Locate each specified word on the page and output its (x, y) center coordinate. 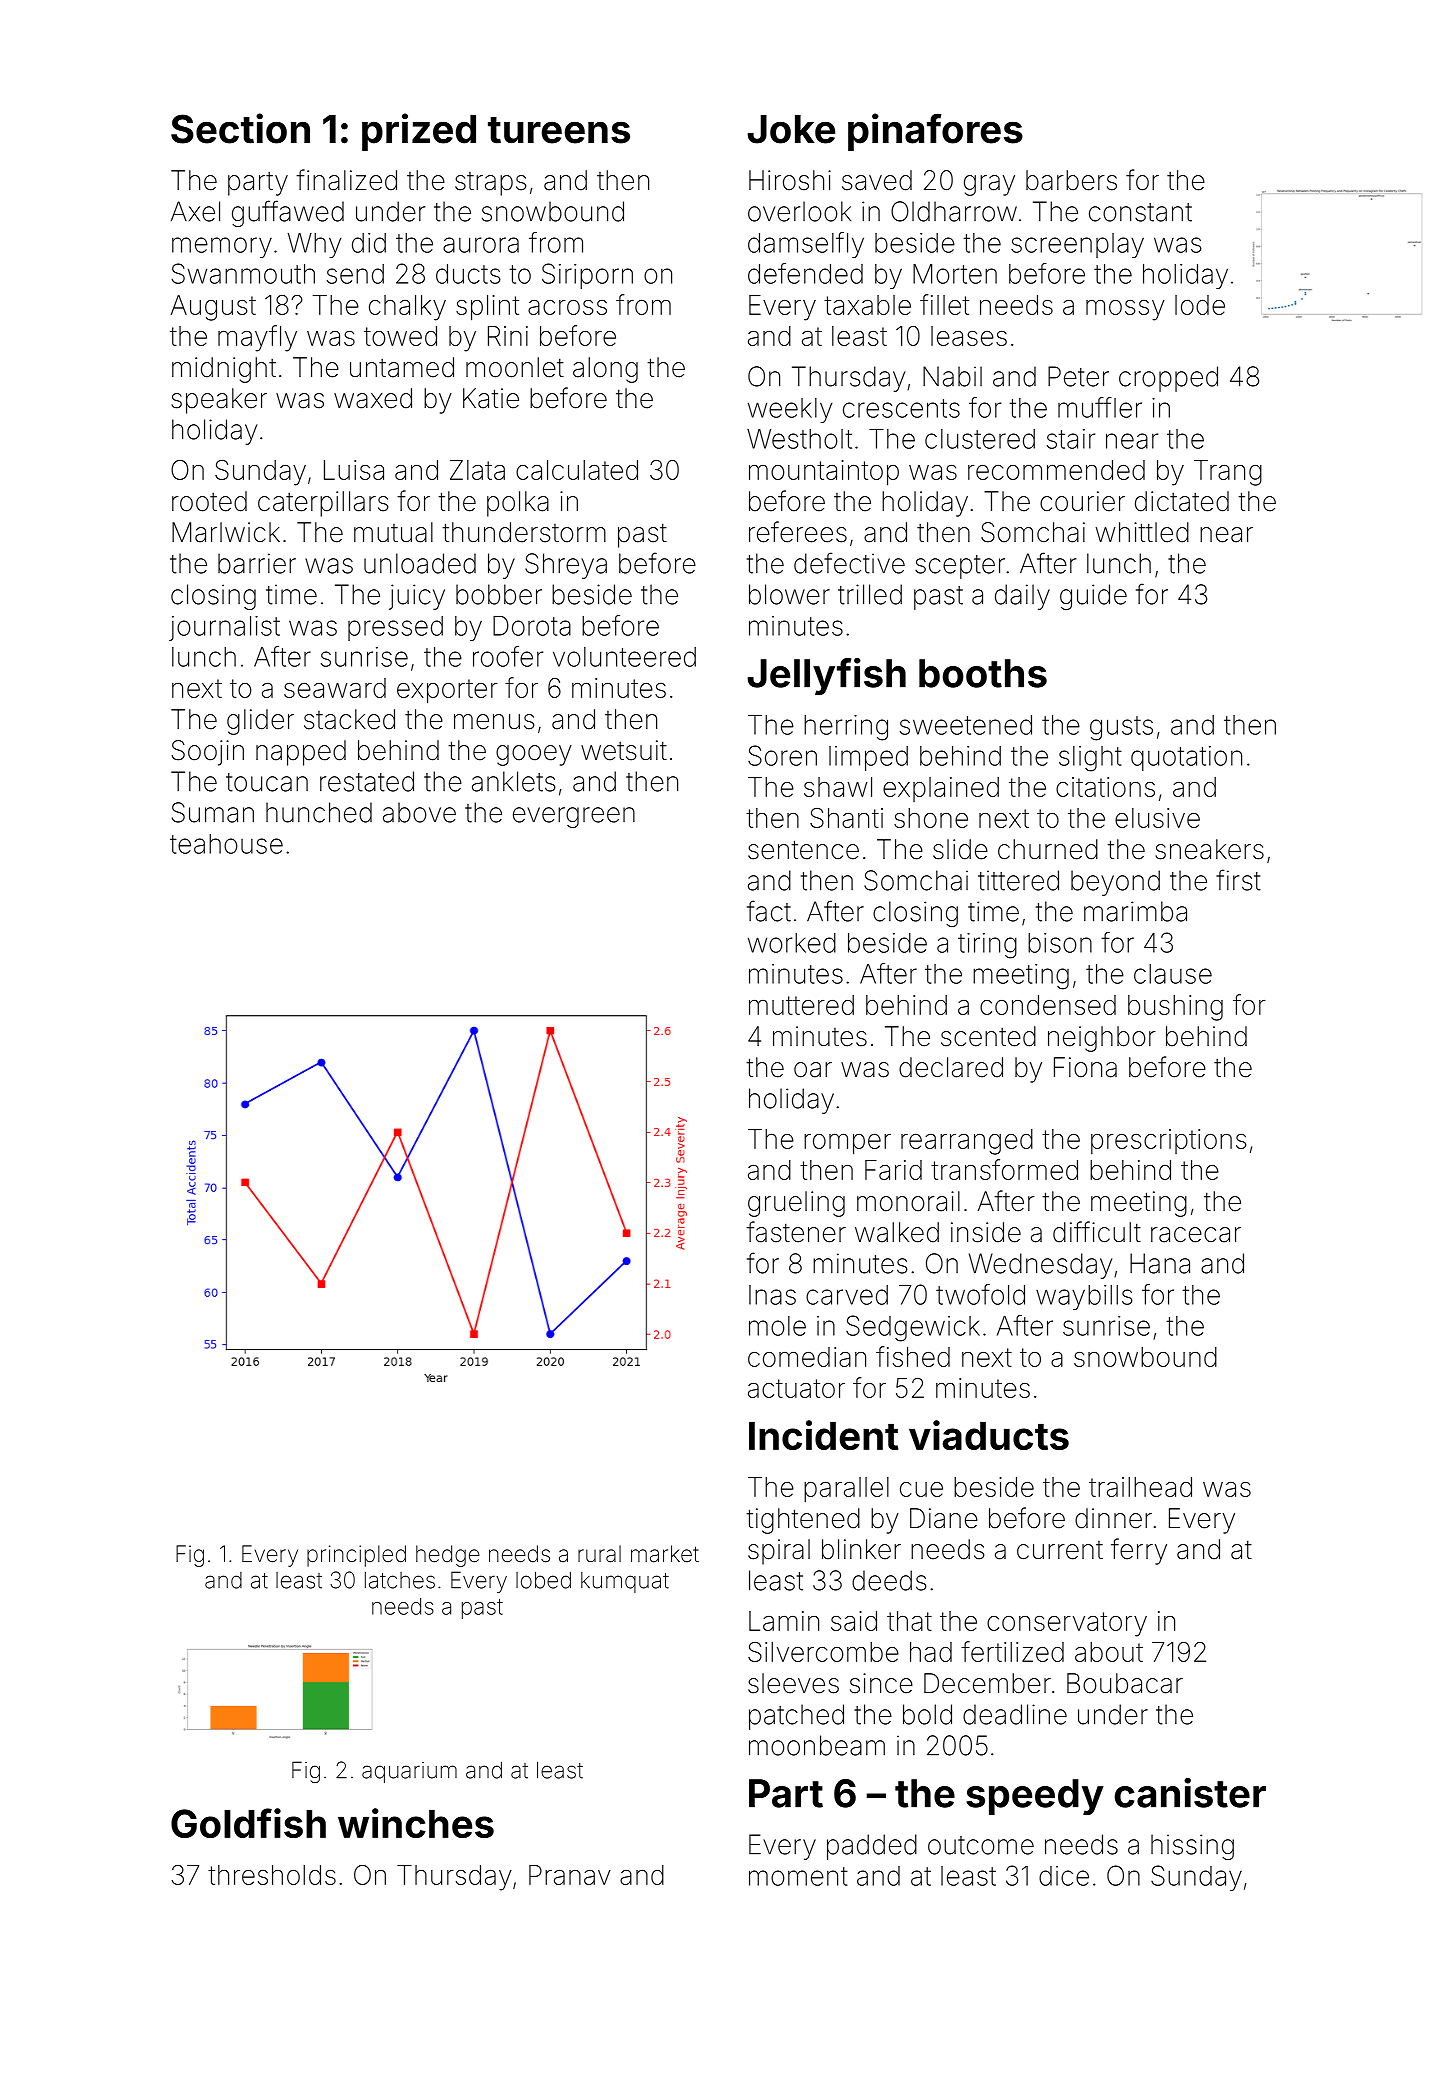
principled (356, 1556)
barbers (1071, 180)
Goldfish (248, 1823)
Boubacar (1125, 1683)
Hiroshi (790, 180)
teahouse (226, 844)
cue (921, 1489)
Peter (1078, 376)
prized (419, 132)
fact (769, 911)
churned (1048, 849)
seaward (335, 688)
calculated (577, 470)
